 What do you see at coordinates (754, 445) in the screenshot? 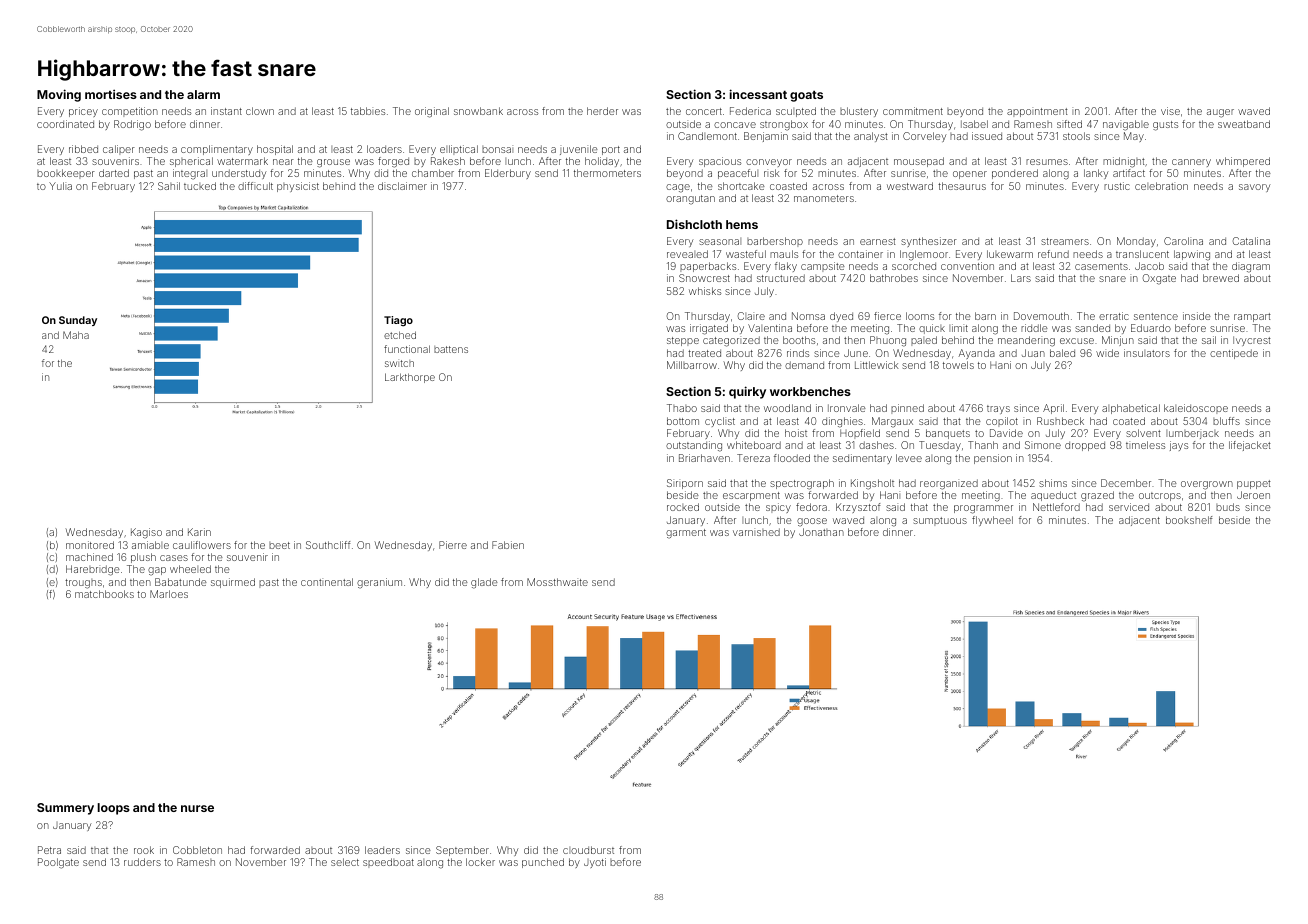
I see `whiteboard` at bounding box center [754, 445].
